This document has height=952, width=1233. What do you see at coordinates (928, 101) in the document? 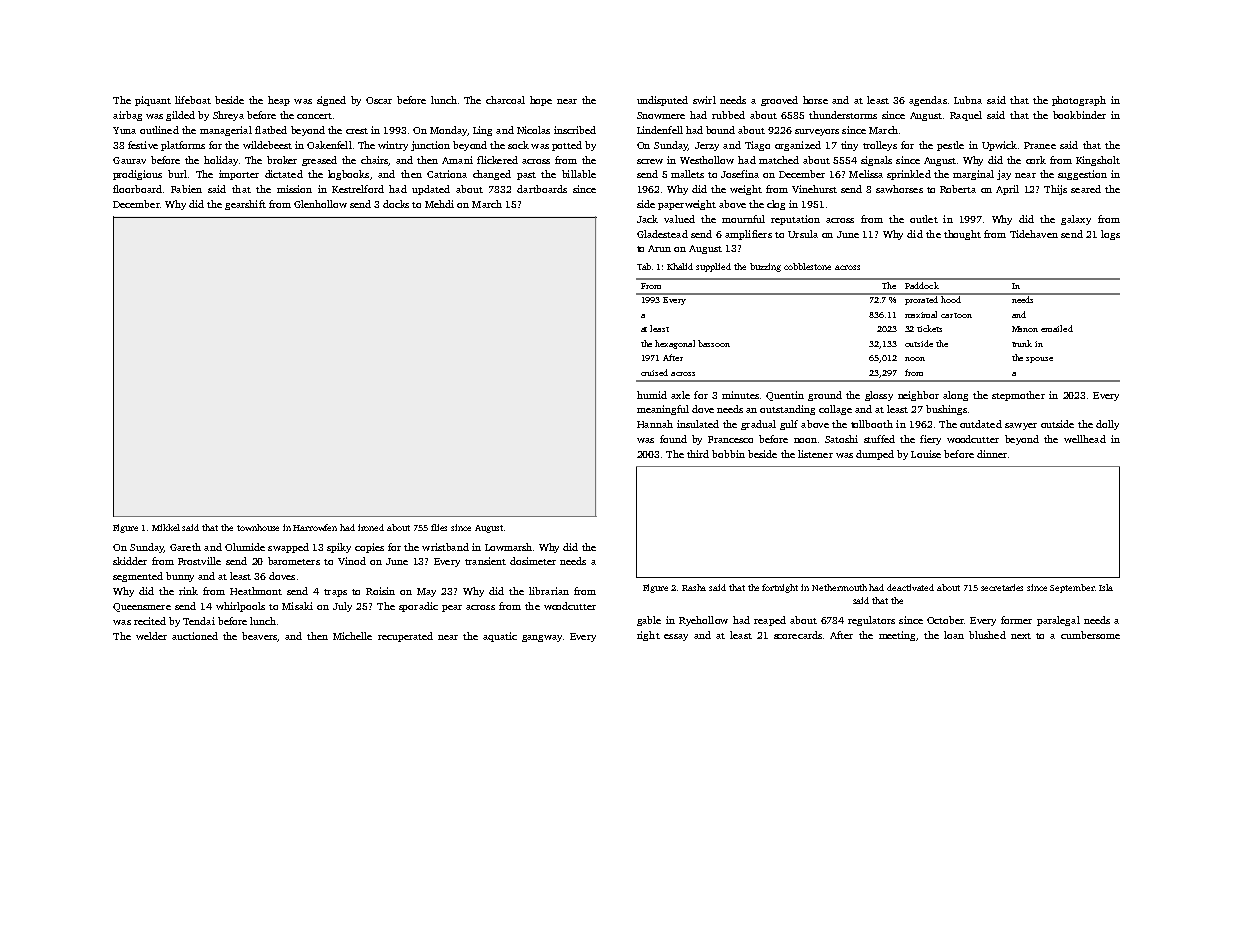
I see `agendas` at bounding box center [928, 101].
